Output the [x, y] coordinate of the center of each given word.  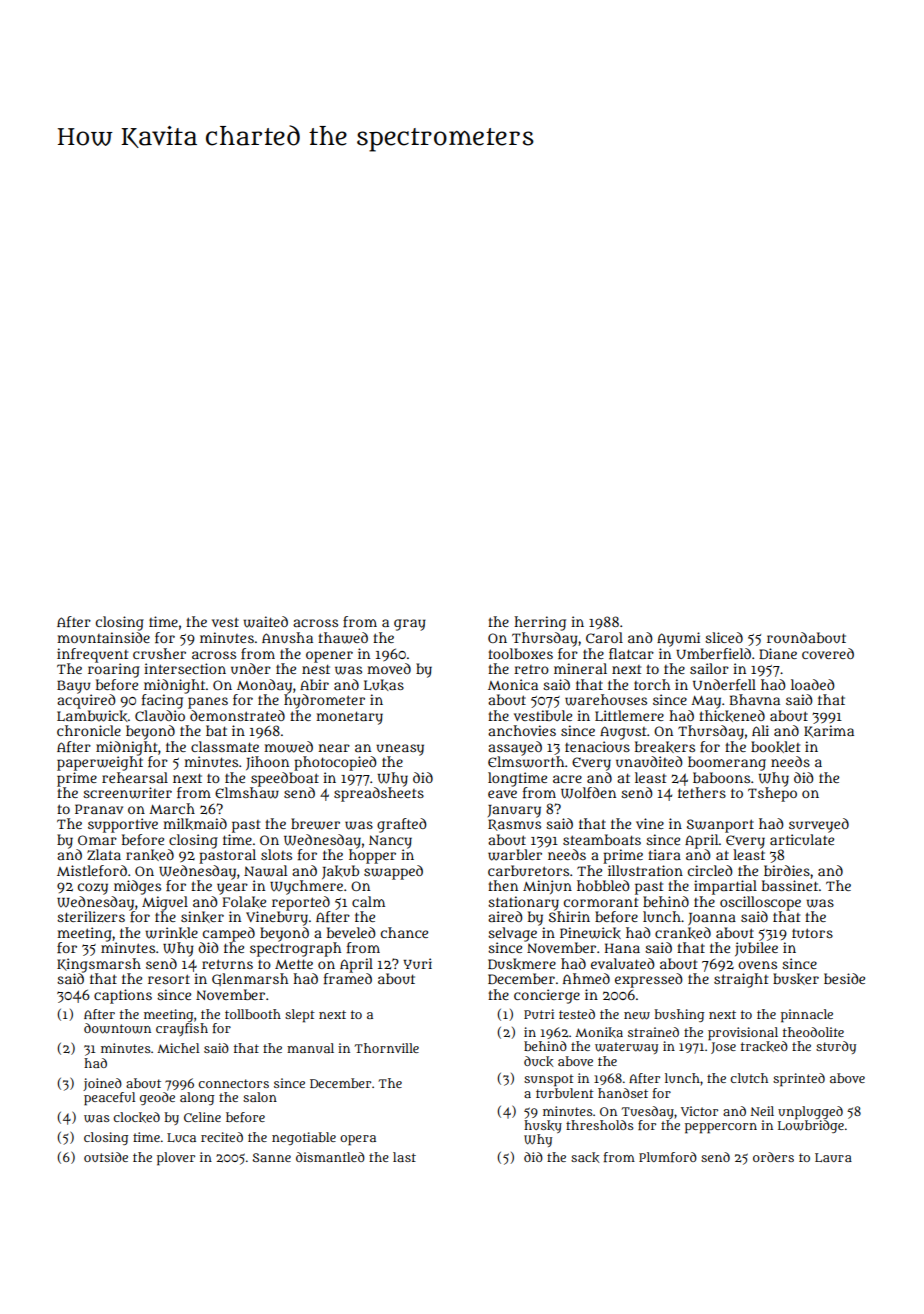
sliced [724, 637]
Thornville [386, 1048]
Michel [178, 1048]
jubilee [756, 949]
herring [540, 623]
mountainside [103, 637]
